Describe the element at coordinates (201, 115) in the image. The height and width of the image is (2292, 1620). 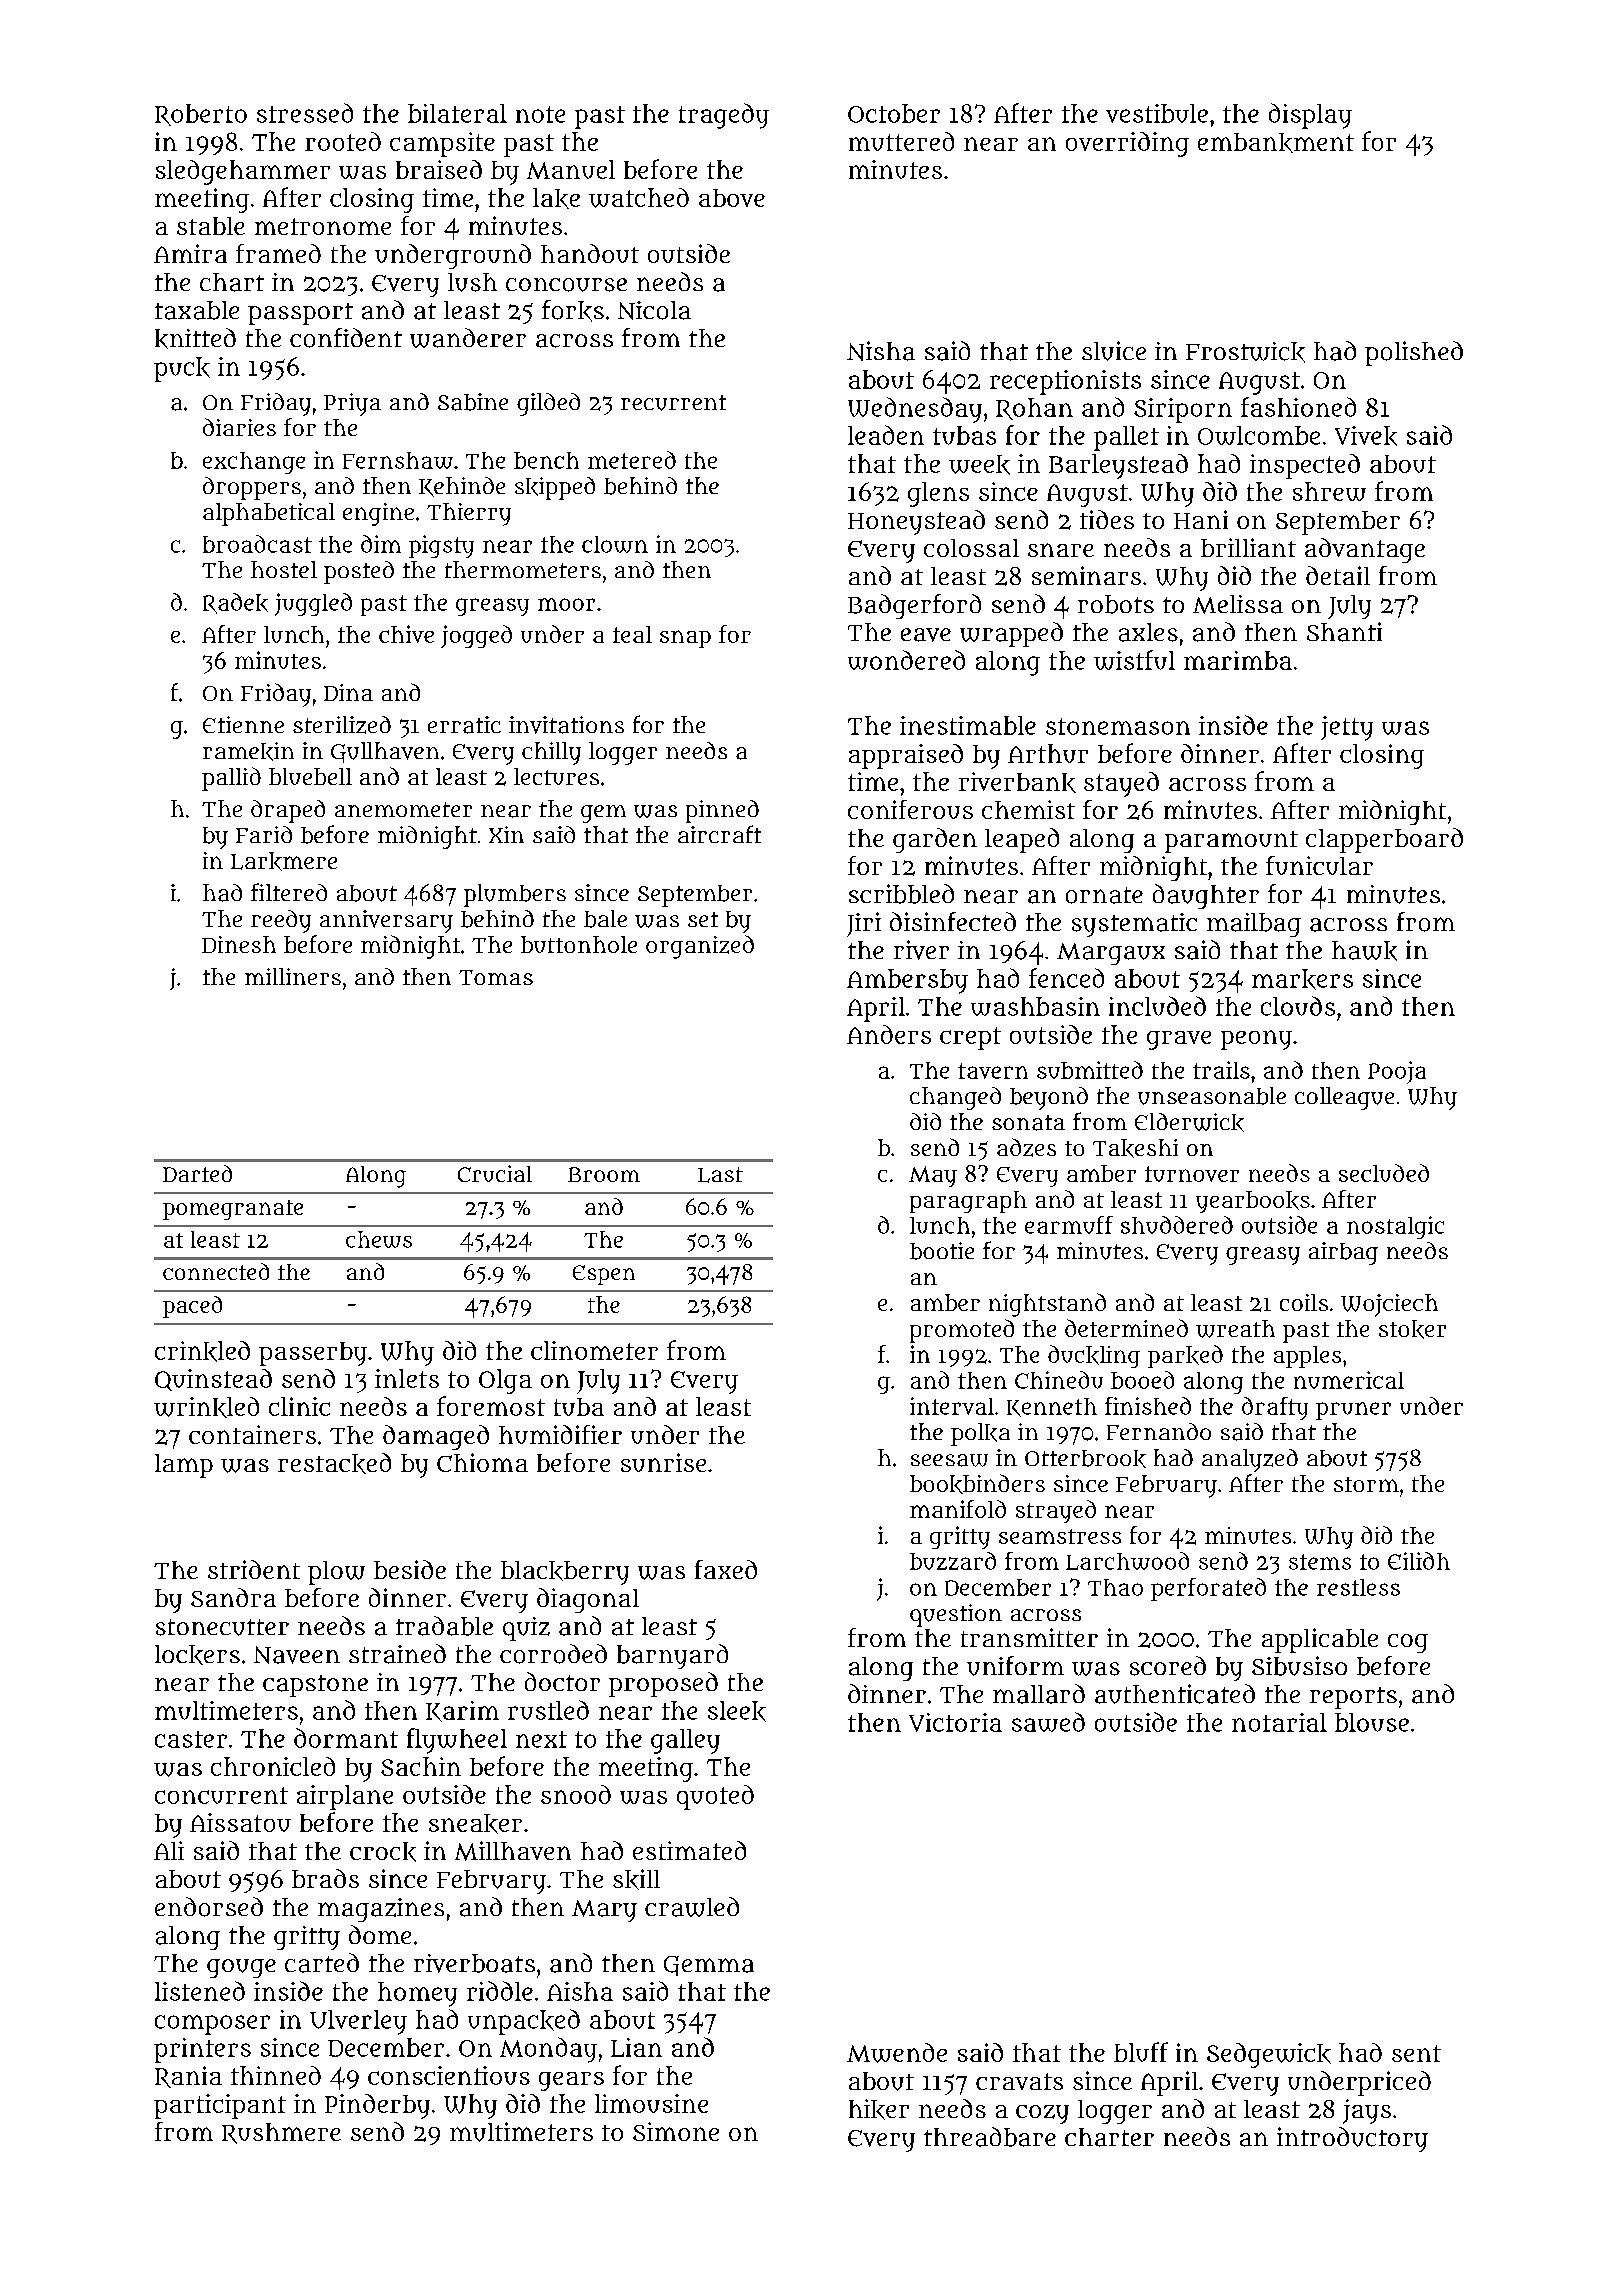
I see `Roberto` at that location.
